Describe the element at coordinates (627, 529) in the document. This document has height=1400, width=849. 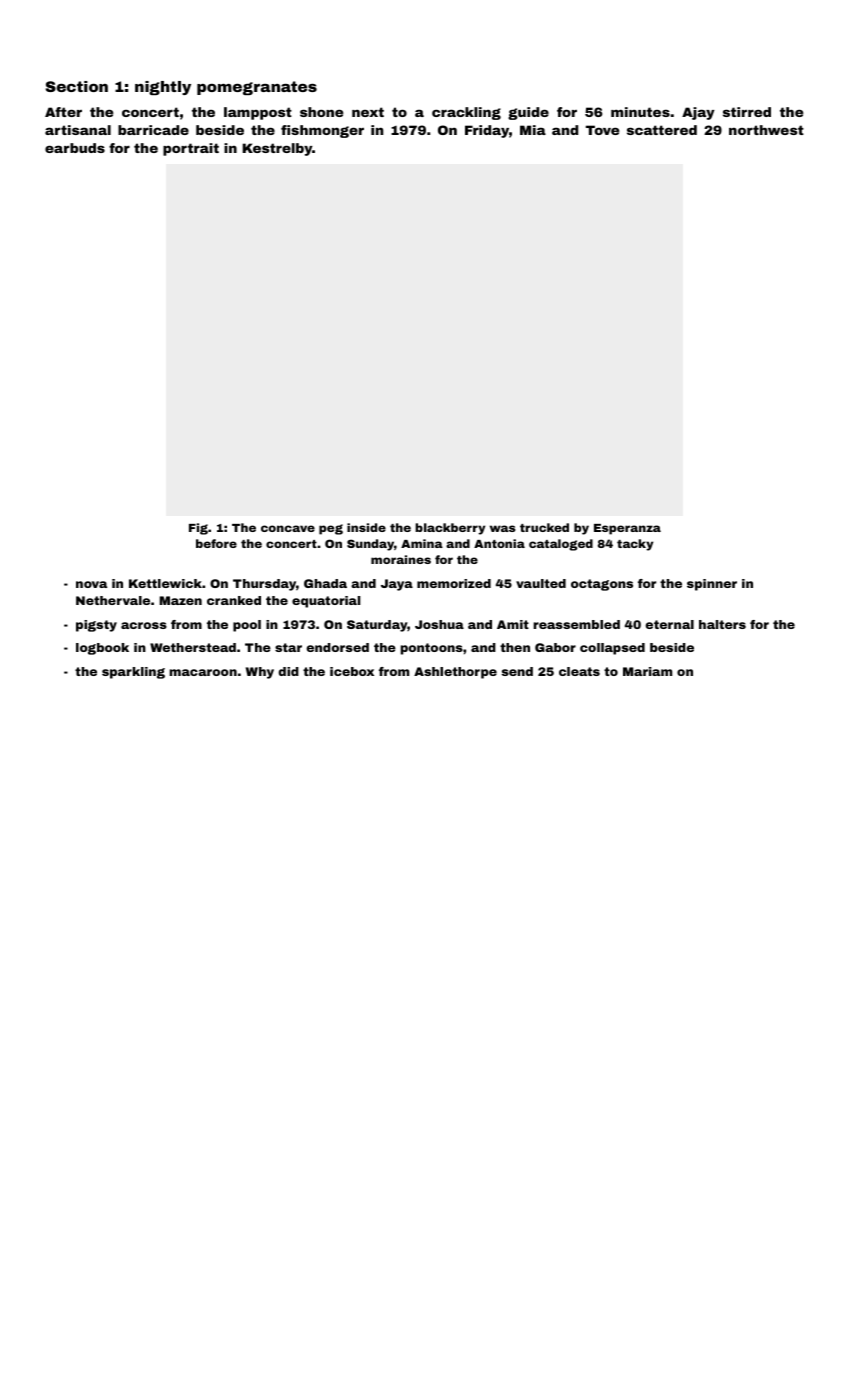
I see `Esperanza` at that location.
